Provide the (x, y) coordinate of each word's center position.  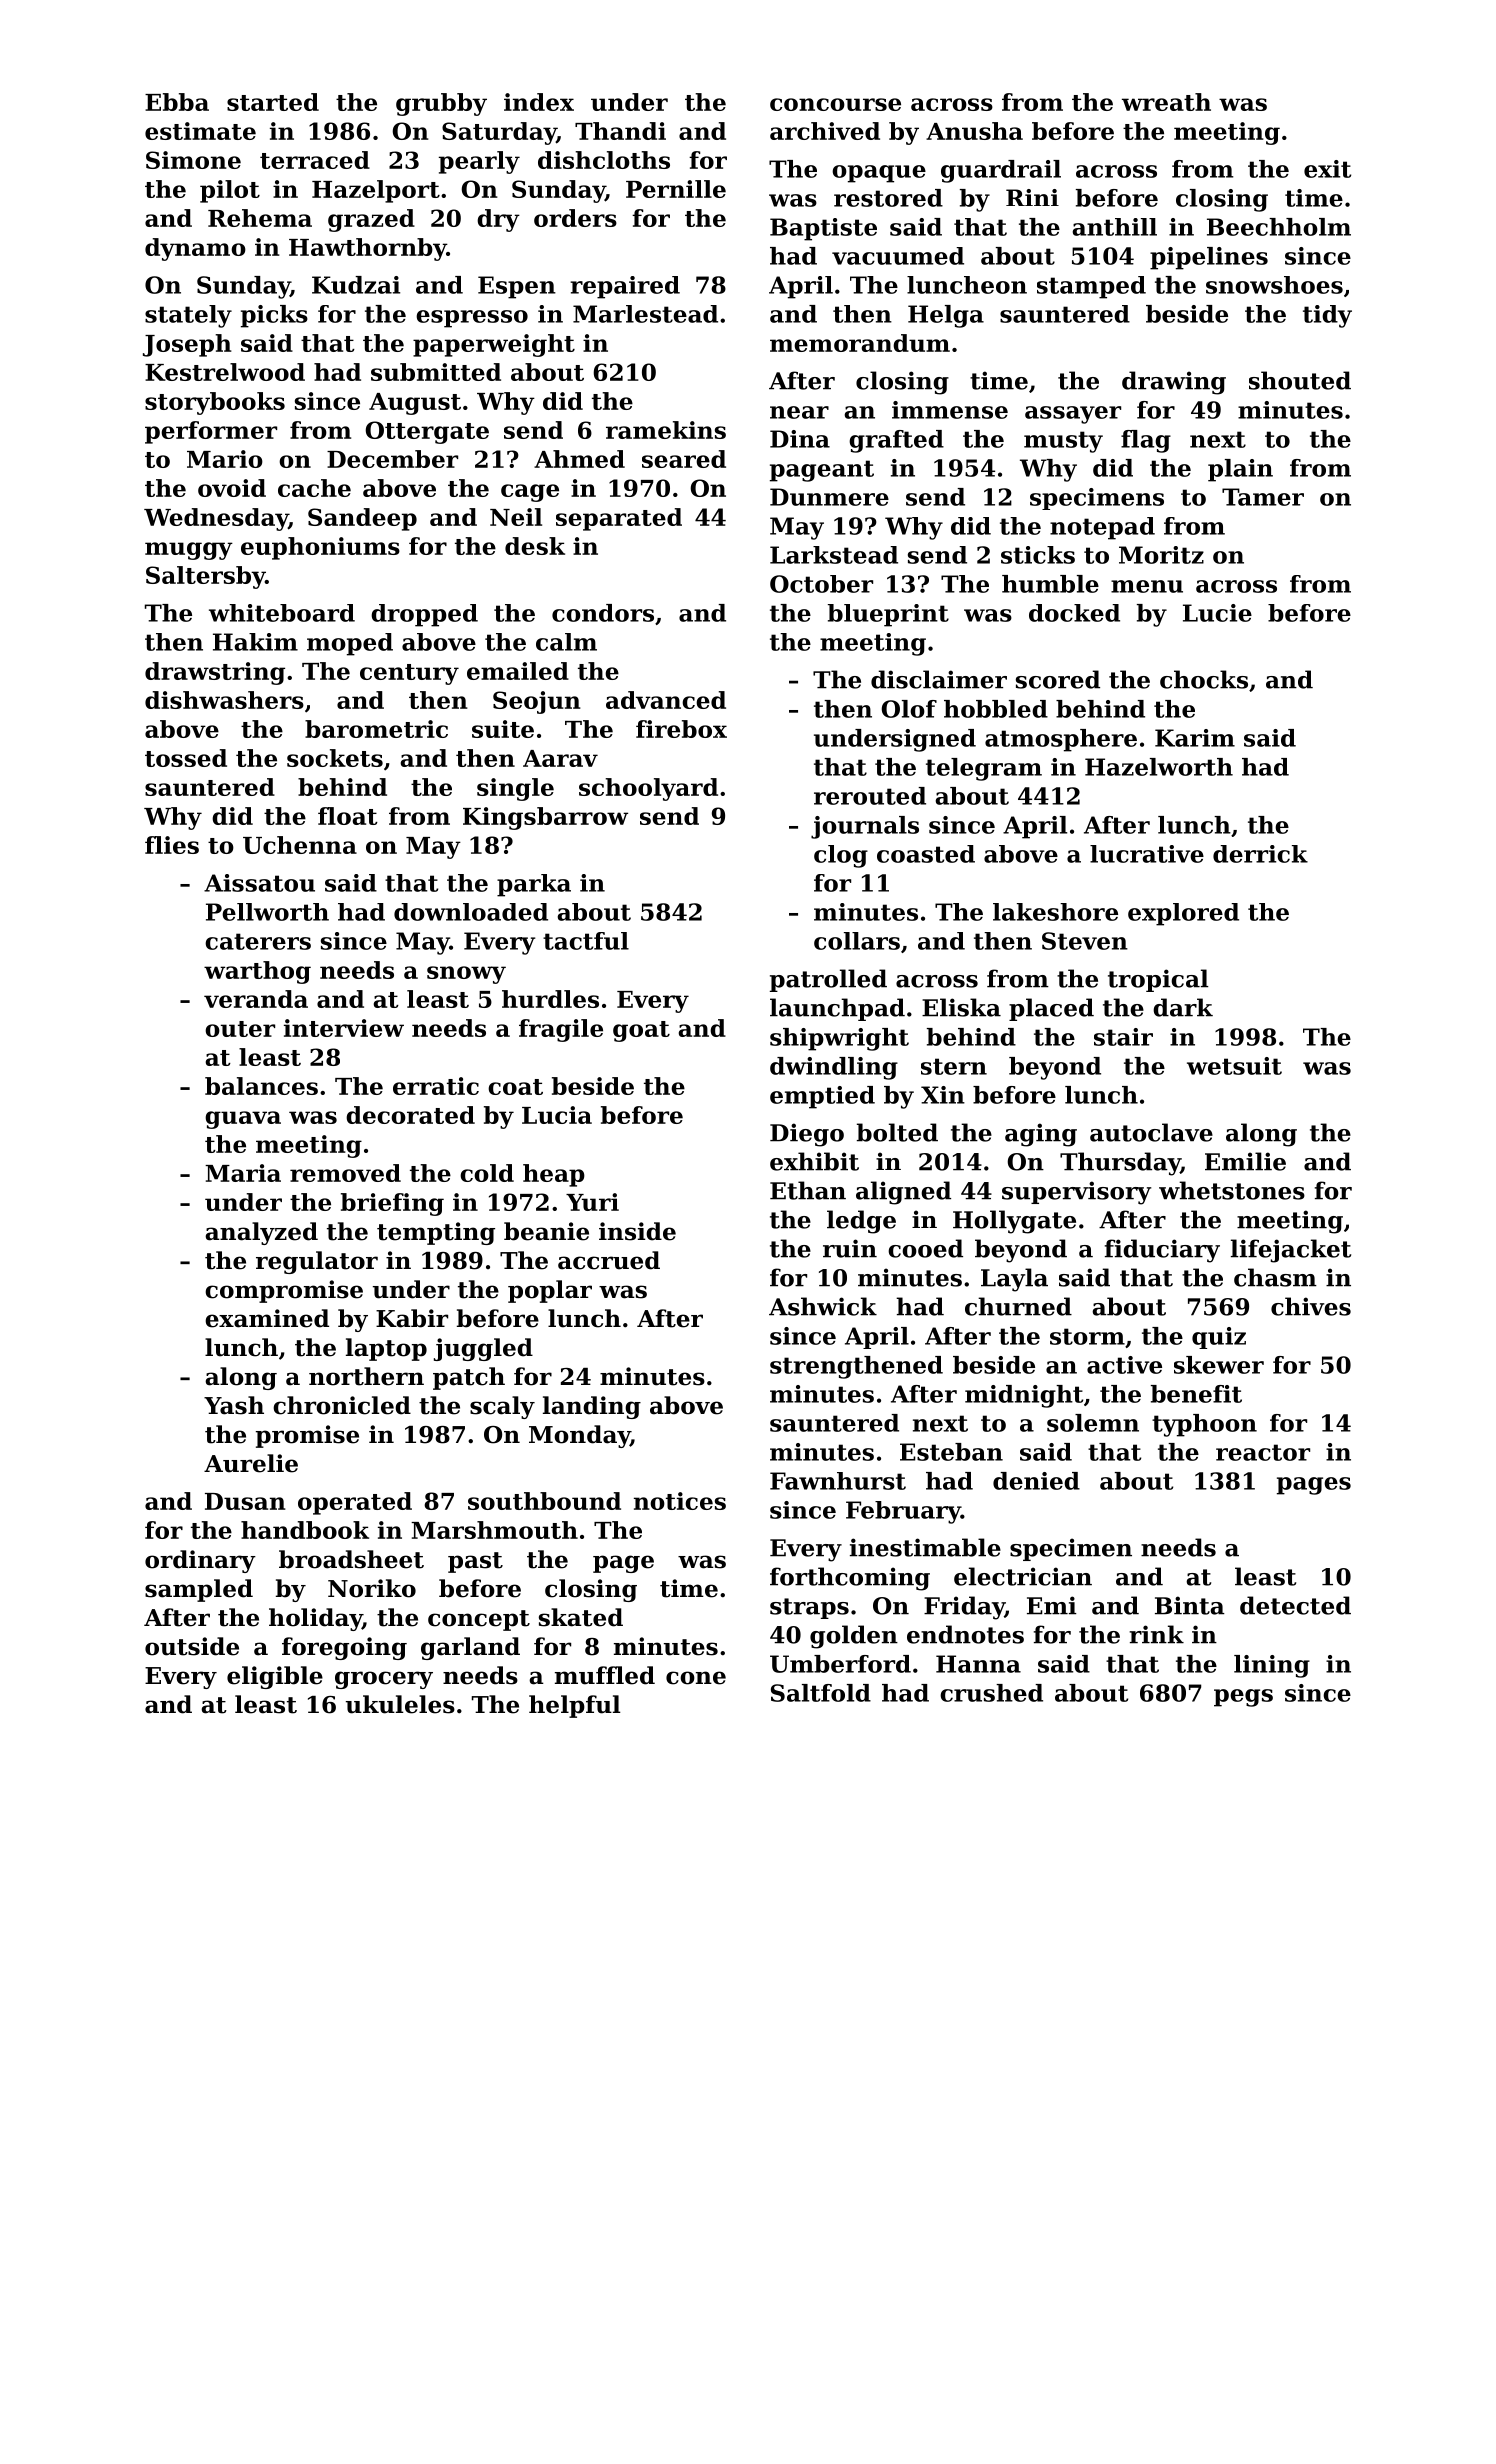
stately (188, 316)
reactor (1263, 1452)
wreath (1166, 102)
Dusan (245, 1501)
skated (581, 1617)
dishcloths (604, 160)
